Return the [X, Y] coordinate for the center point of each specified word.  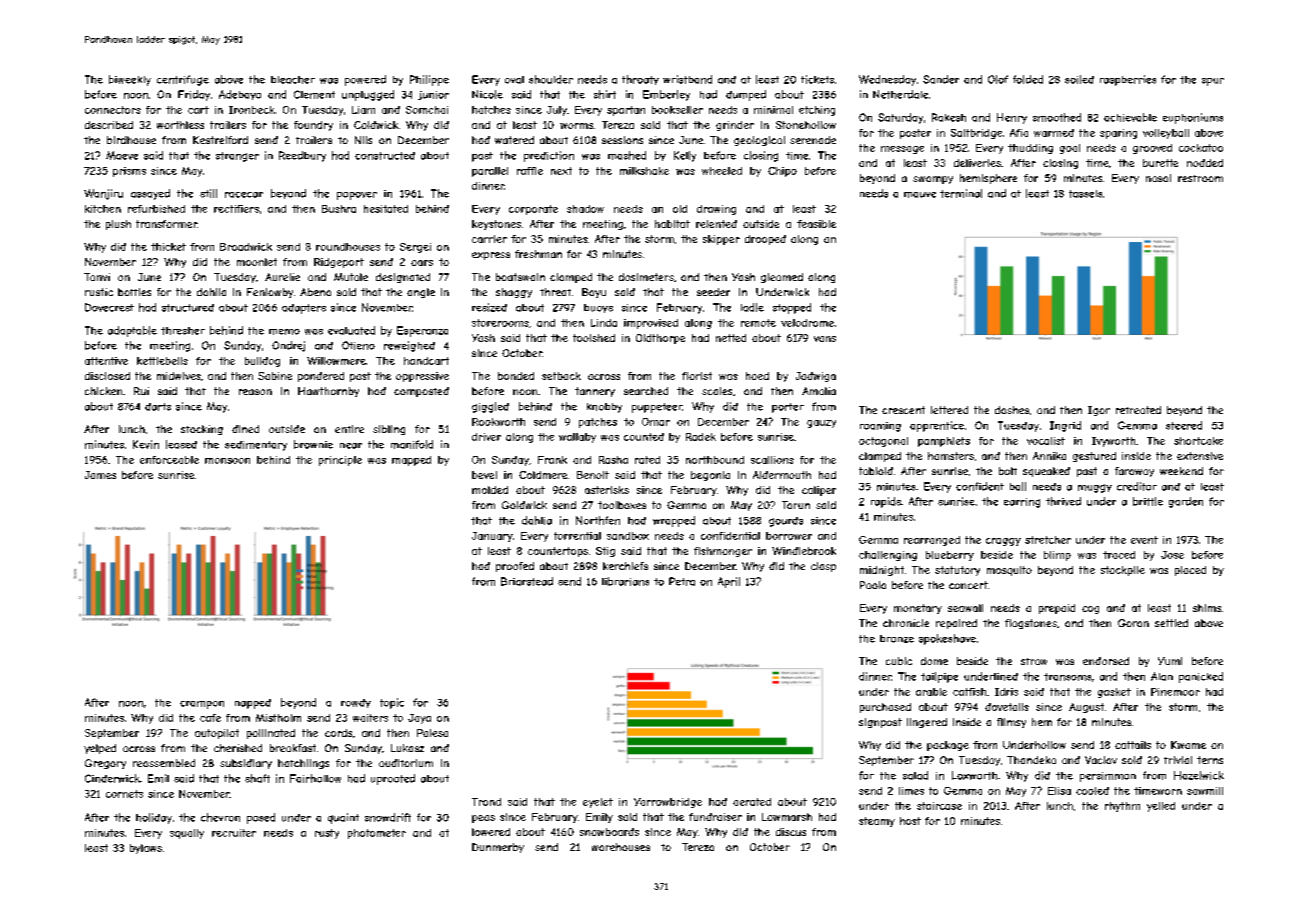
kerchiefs [625, 566]
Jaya [419, 719]
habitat [672, 224]
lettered [949, 410]
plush [118, 225]
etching [817, 111]
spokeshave [947, 639]
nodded [1205, 163]
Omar [656, 422]
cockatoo [1201, 148]
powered [365, 80]
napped [253, 704]
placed [1190, 571]
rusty [327, 834]
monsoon [227, 461]
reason [255, 392]
